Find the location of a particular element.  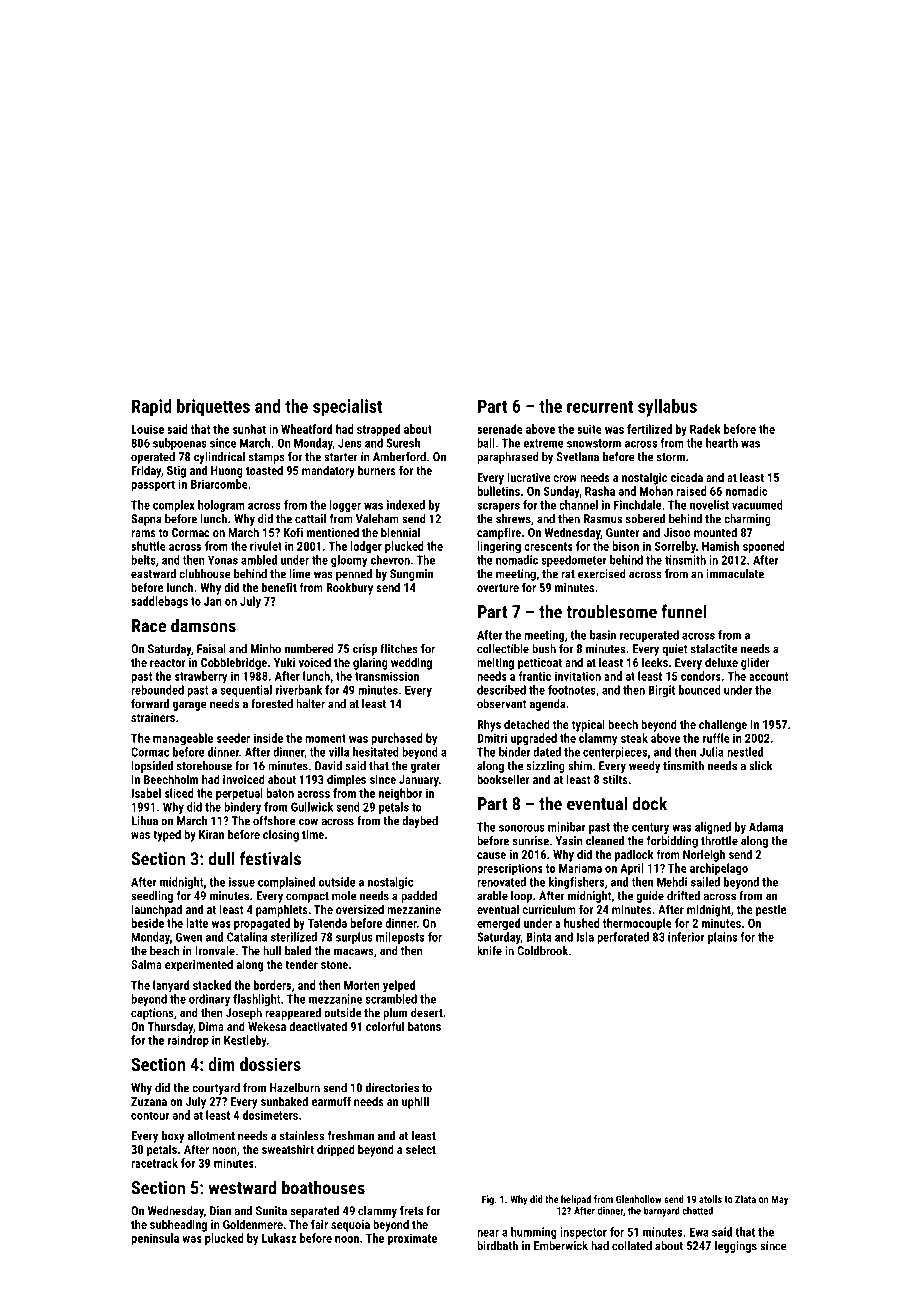

desert is located at coordinates (427, 1013).
